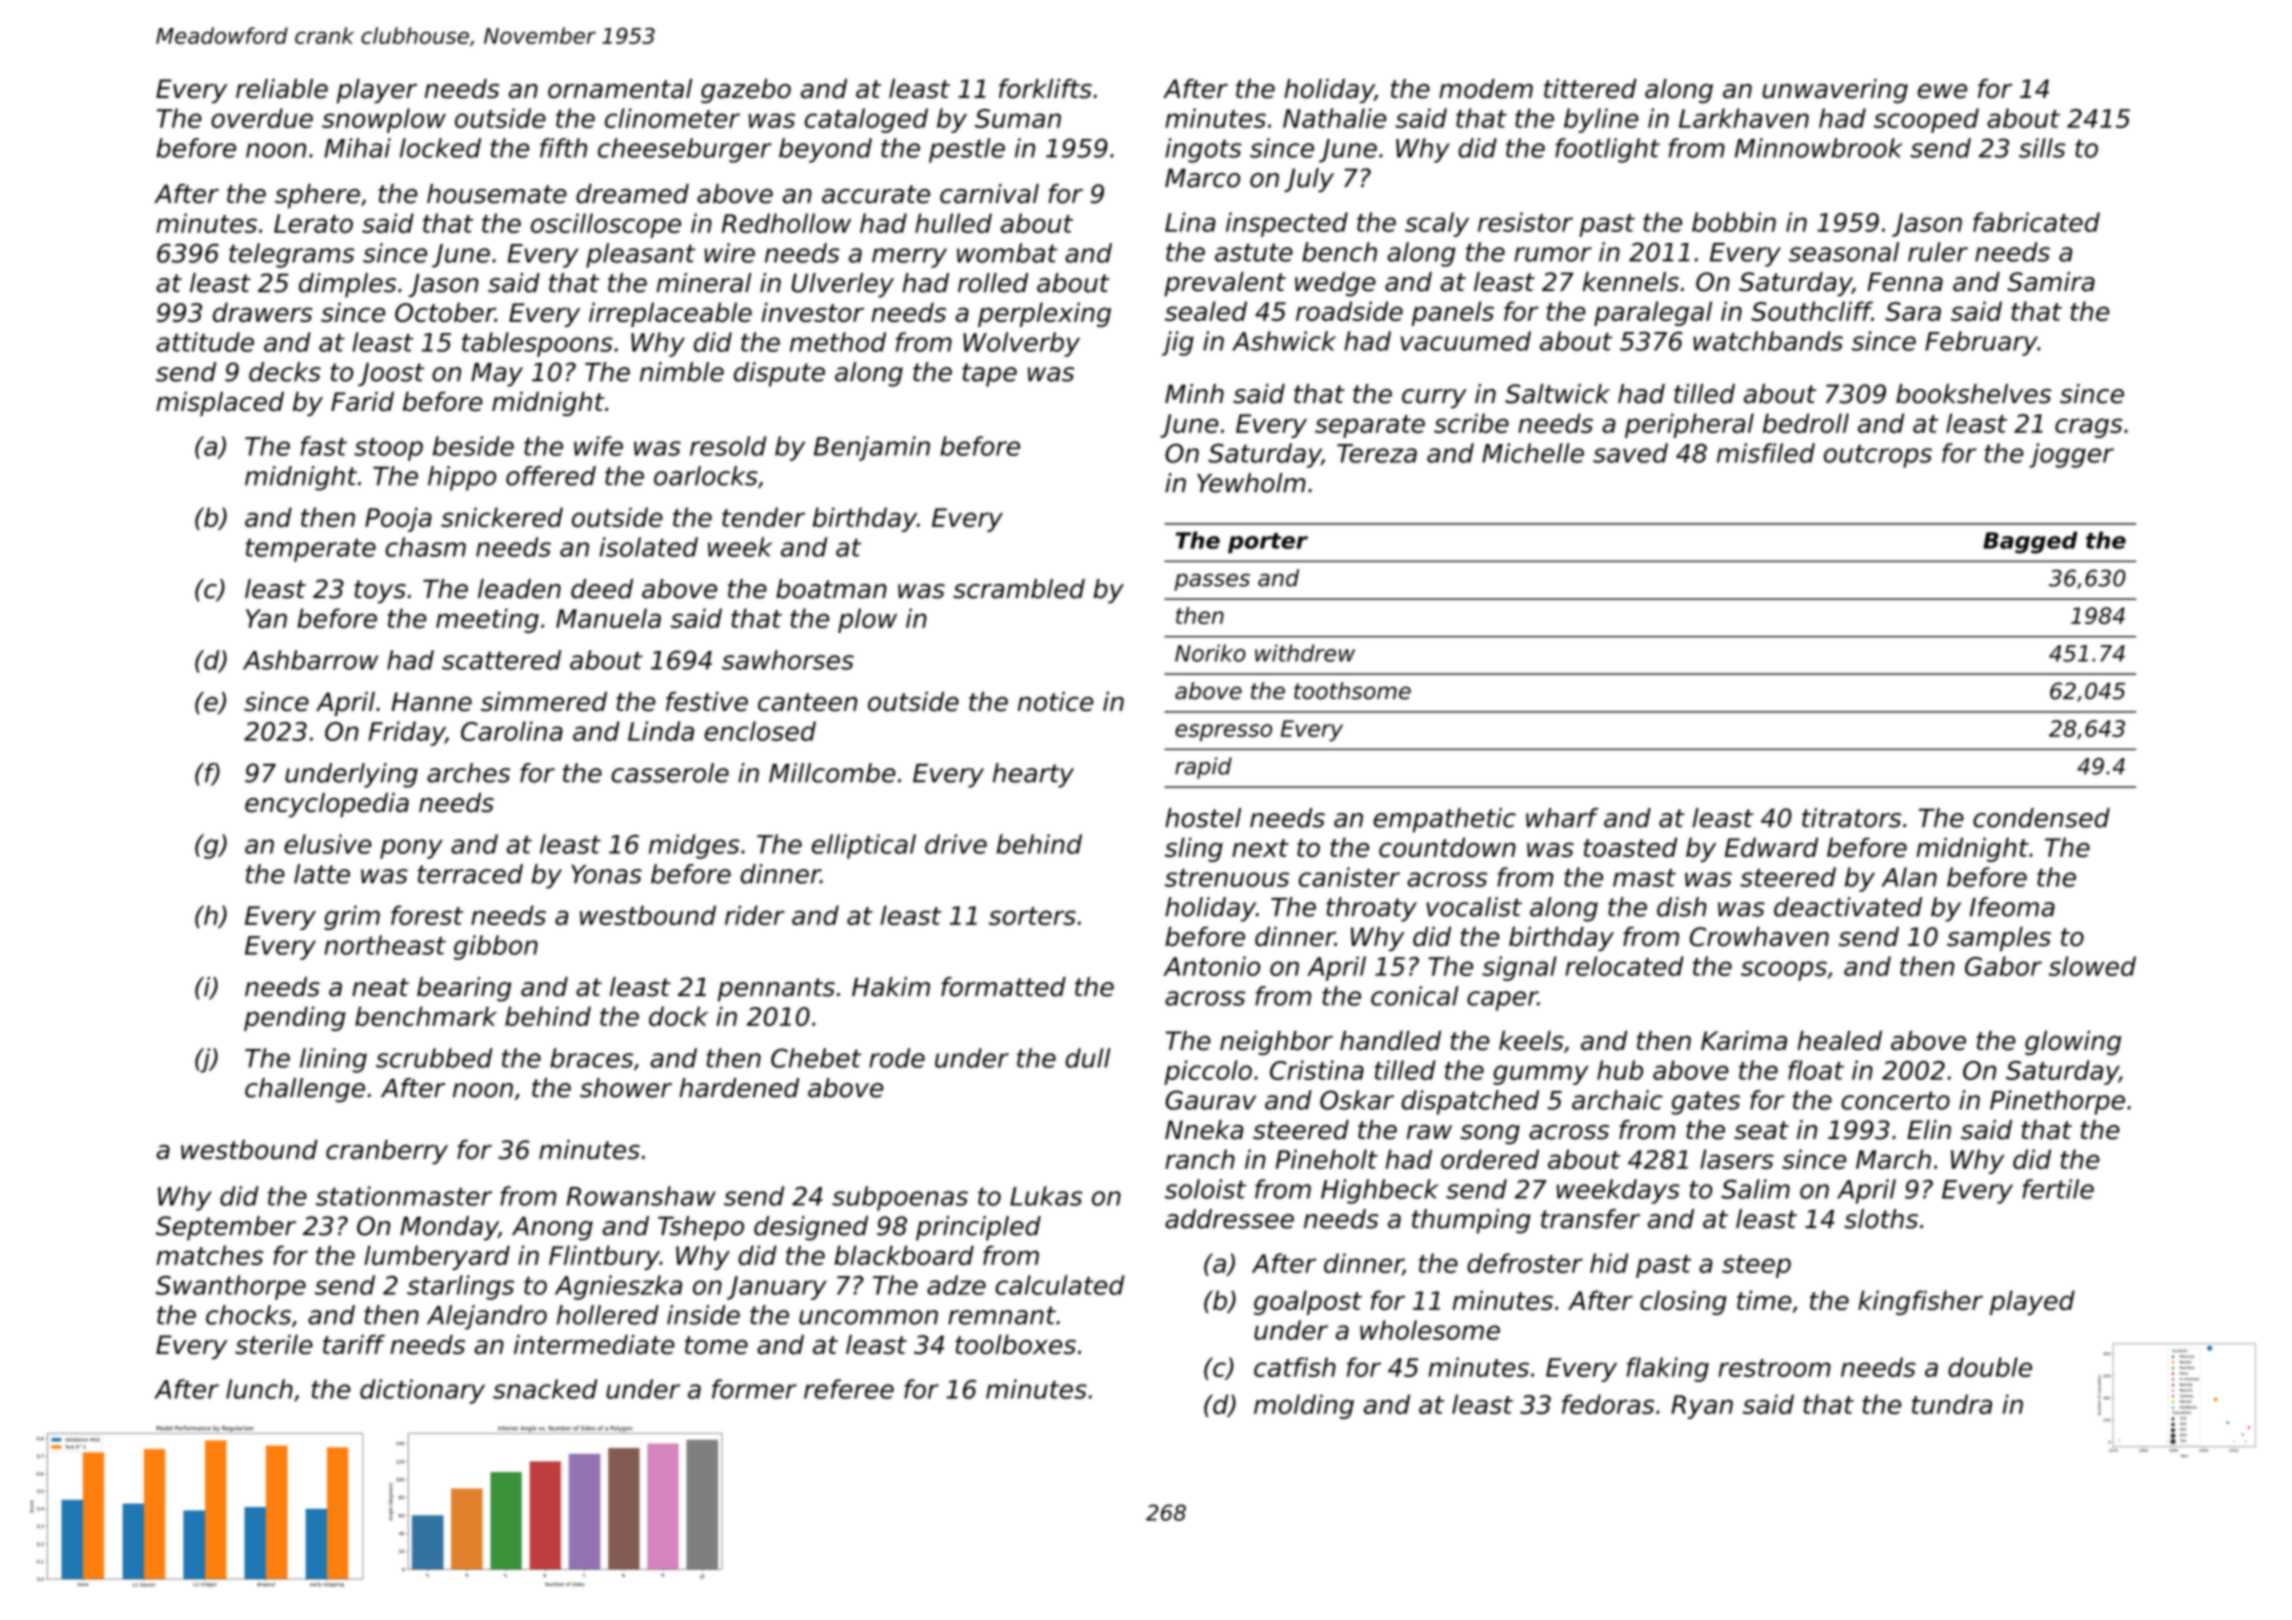 This screenshot has width=2292, height=1620. What do you see at coordinates (282, 89) in the screenshot?
I see `reliable` at bounding box center [282, 89].
